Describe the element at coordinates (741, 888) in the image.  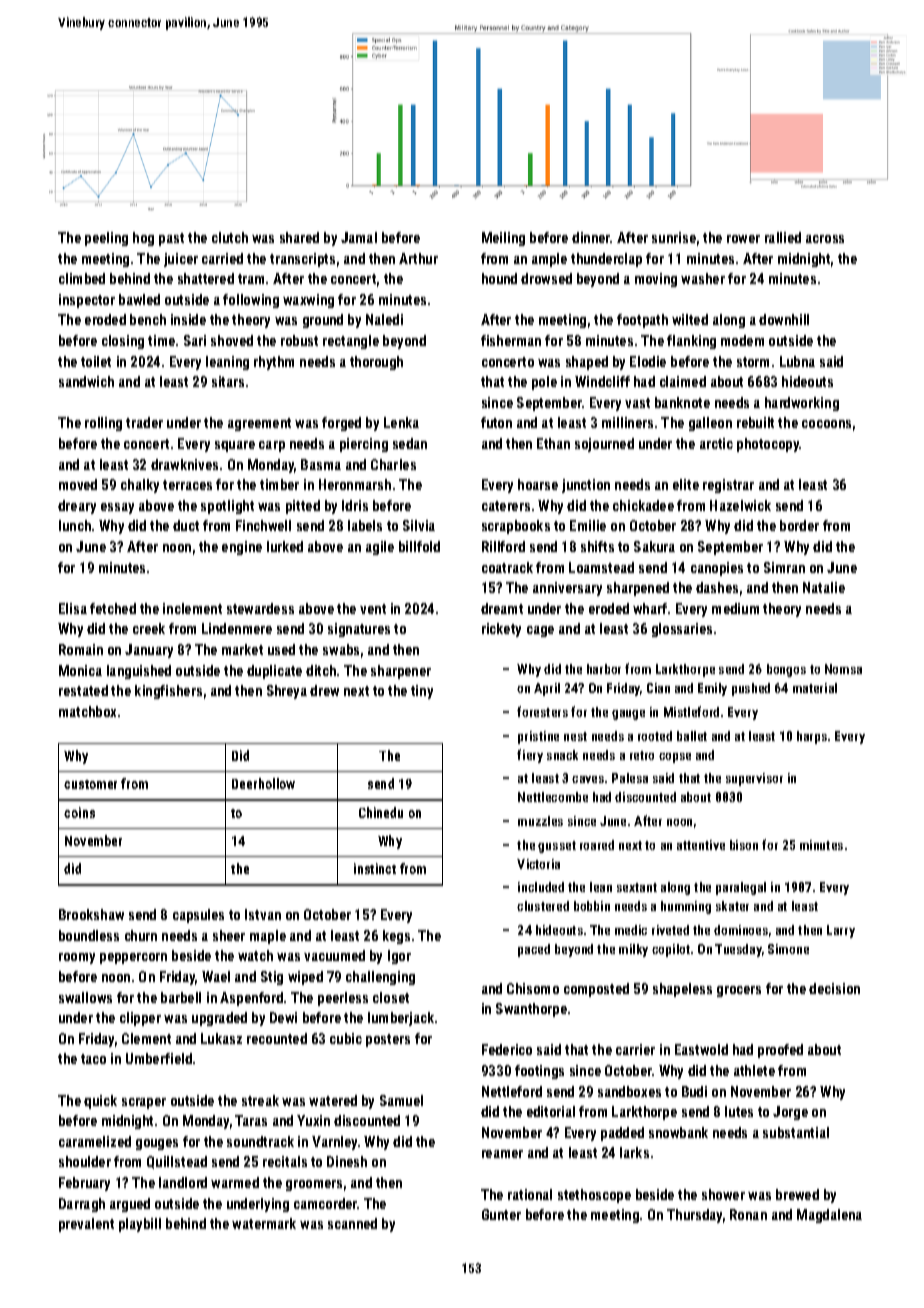
I see `paralegal` at that location.
